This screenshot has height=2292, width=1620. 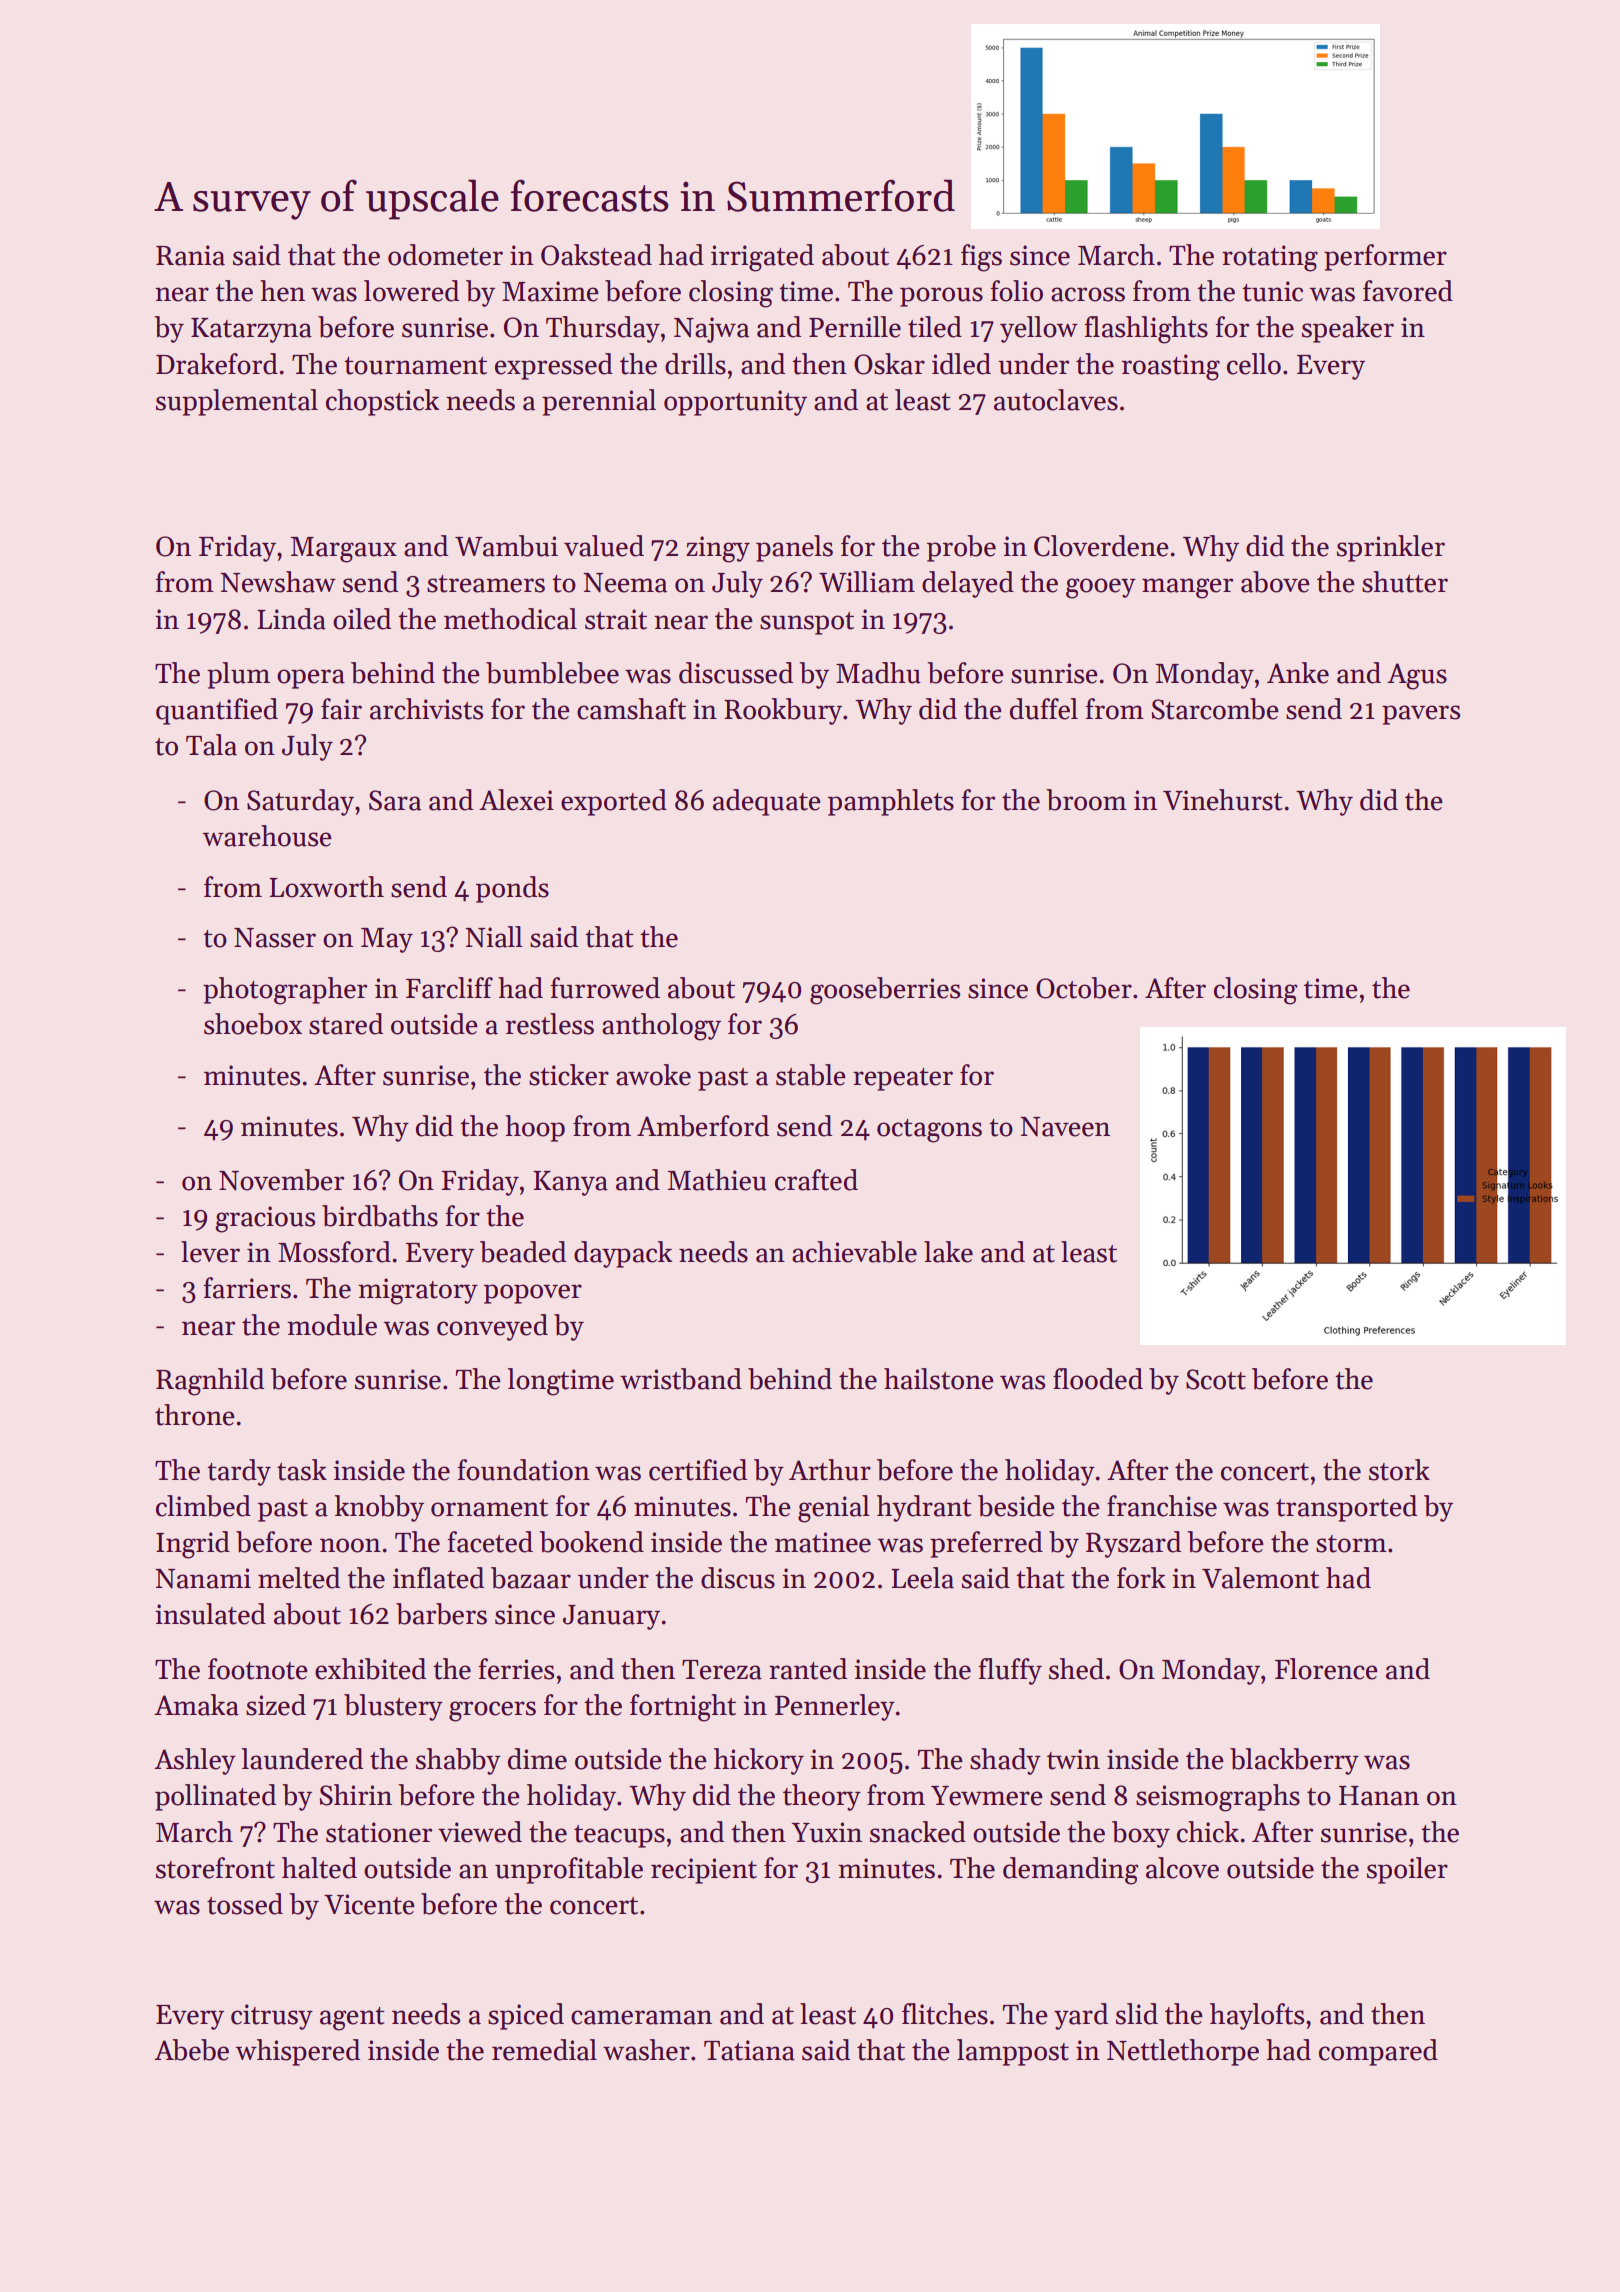 I want to click on Hanan, so click(x=1379, y=1796).
